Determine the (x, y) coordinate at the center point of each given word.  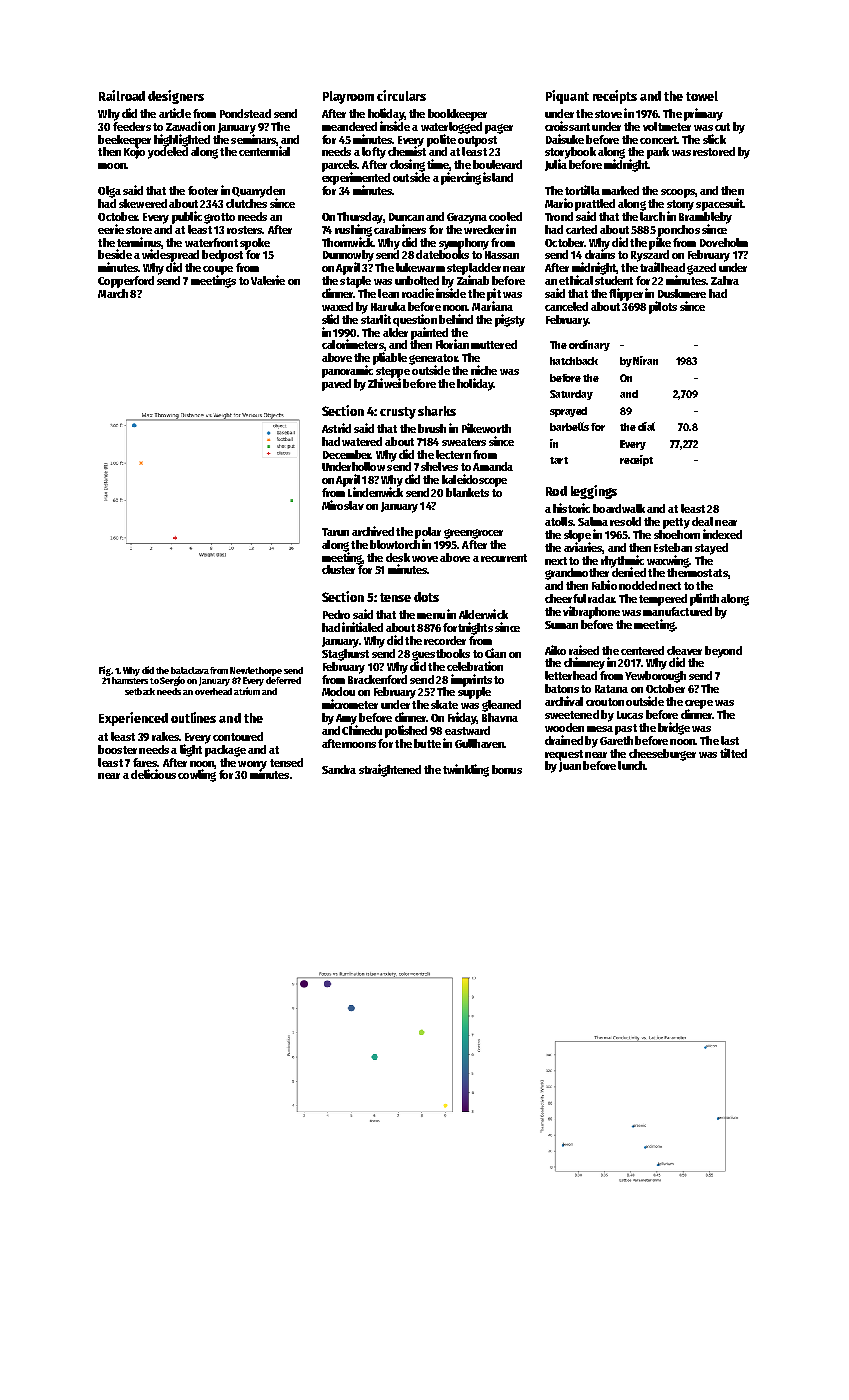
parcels (339, 166)
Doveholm (724, 242)
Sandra (339, 769)
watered (362, 441)
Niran (645, 360)
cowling (197, 775)
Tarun (335, 532)
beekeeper (124, 141)
